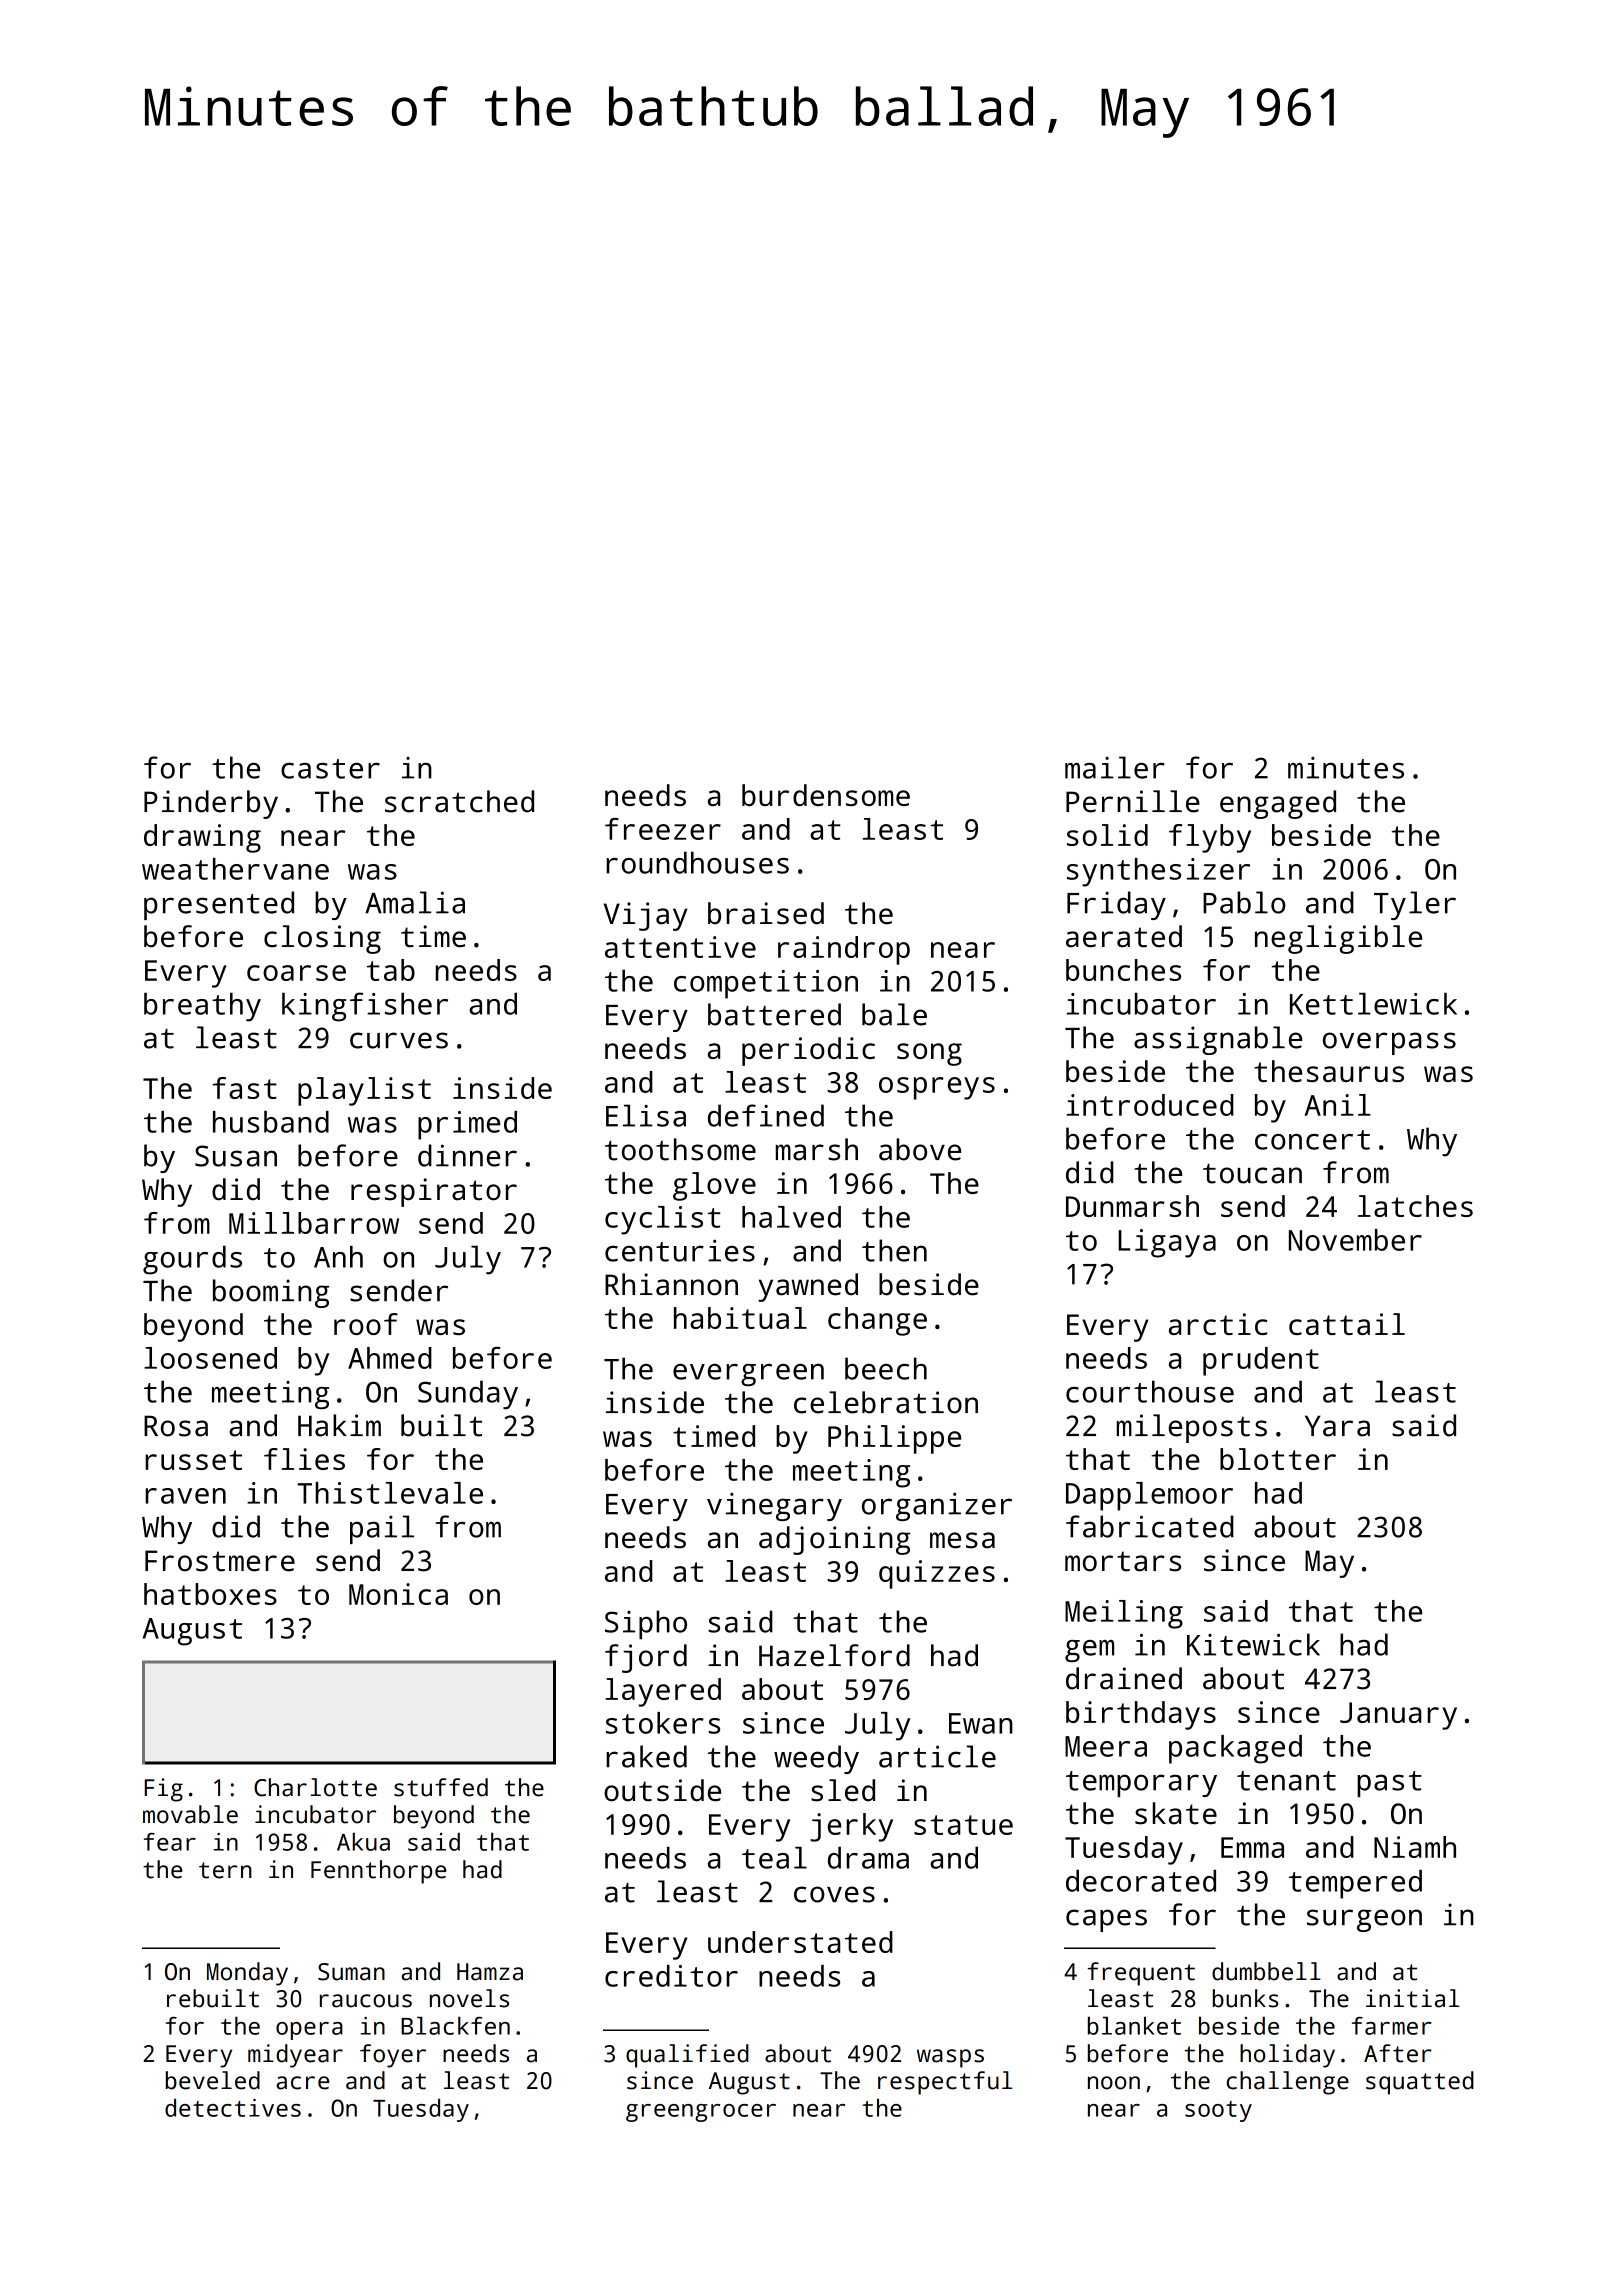 This document has height=2292, width=1620. What do you see at coordinates (886, 1402) in the document?
I see `celebration` at bounding box center [886, 1402].
